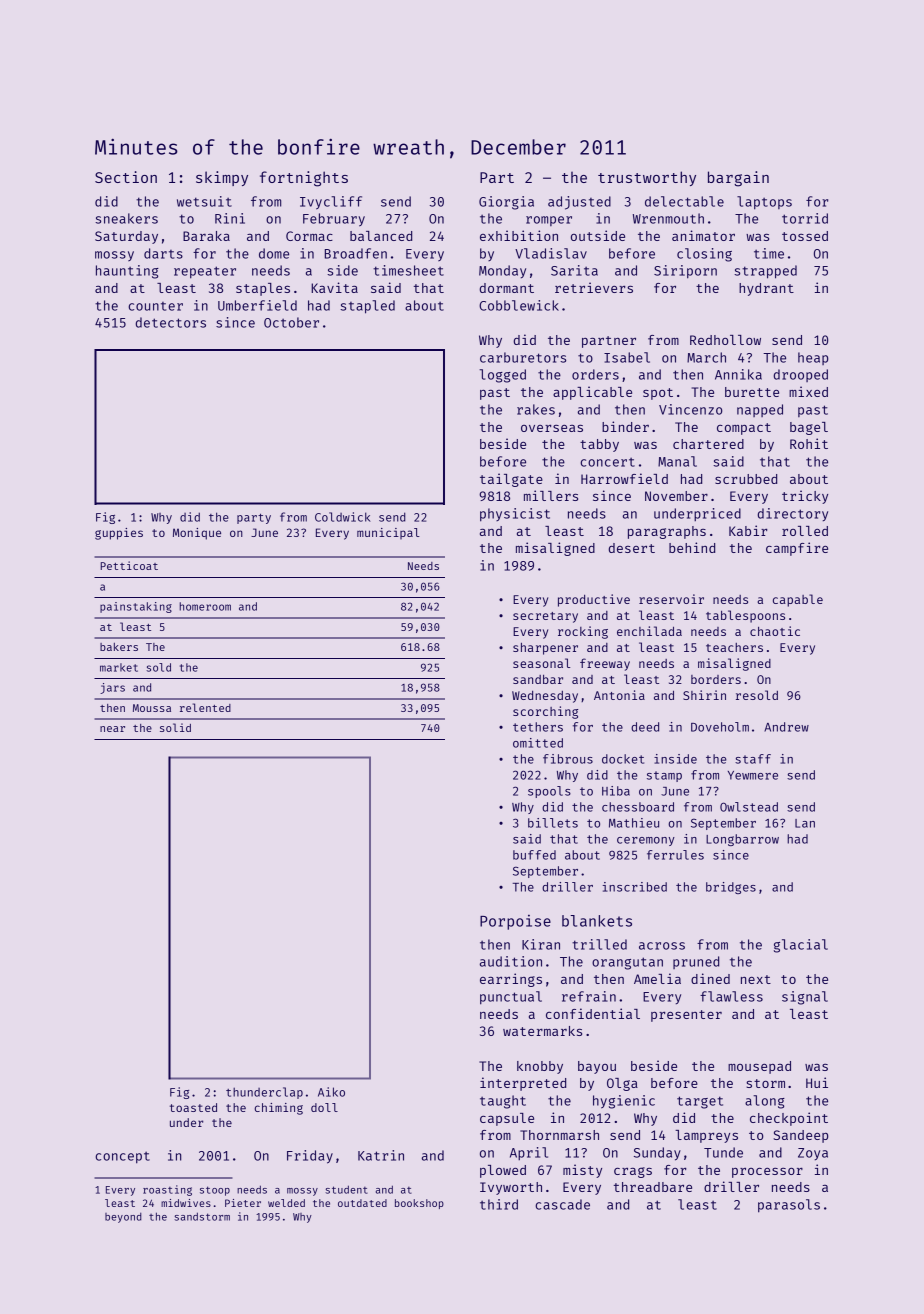 This page has width=924, height=1314. What do you see at coordinates (542, 1031) in the page?
I see `watermarks` at bounding box center [542, 1031].
